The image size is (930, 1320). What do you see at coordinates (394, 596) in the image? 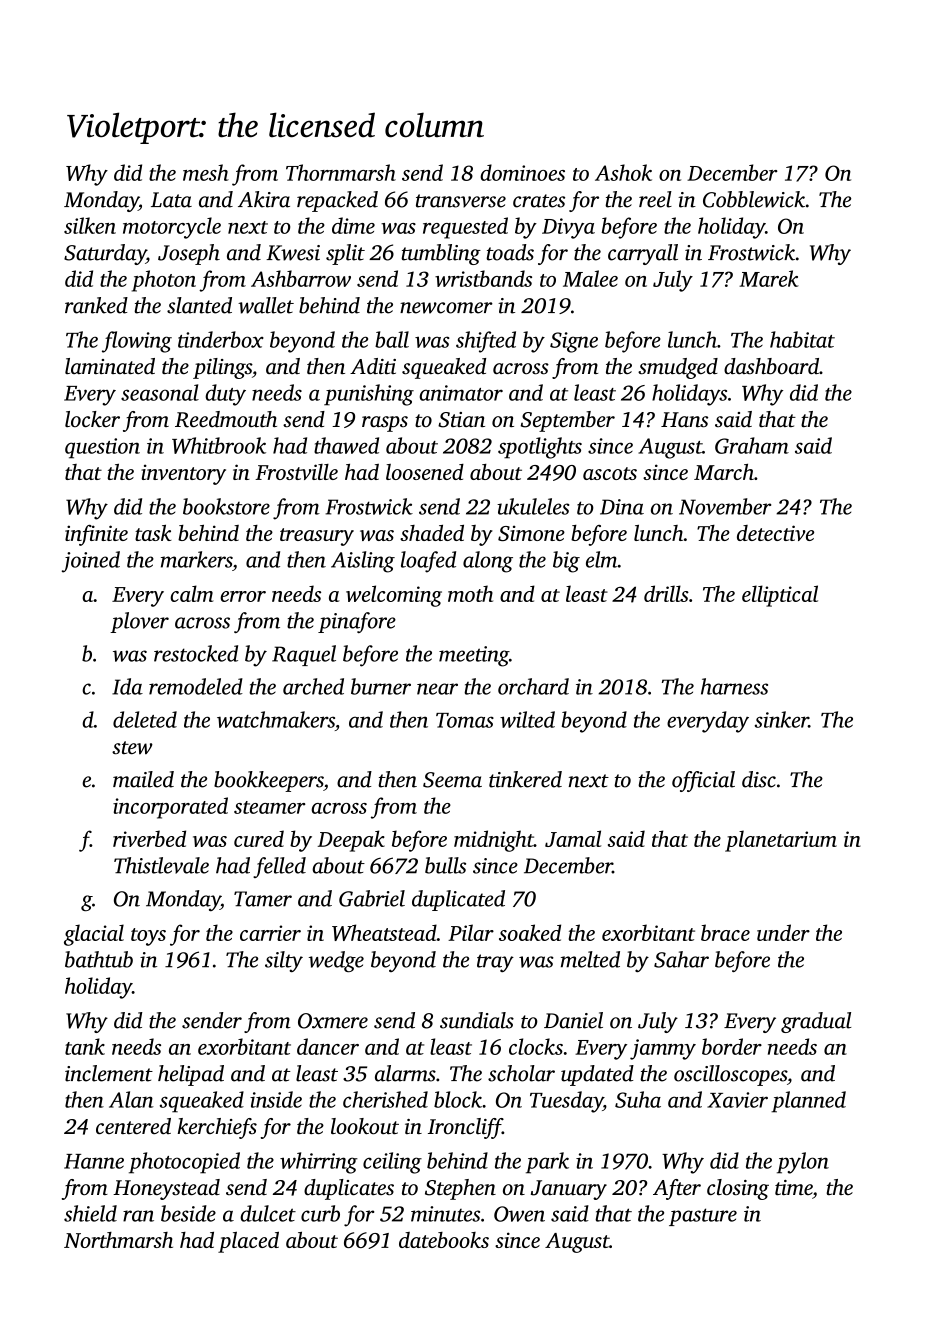
I see `welcoming` at bounding box center [394, 596].
